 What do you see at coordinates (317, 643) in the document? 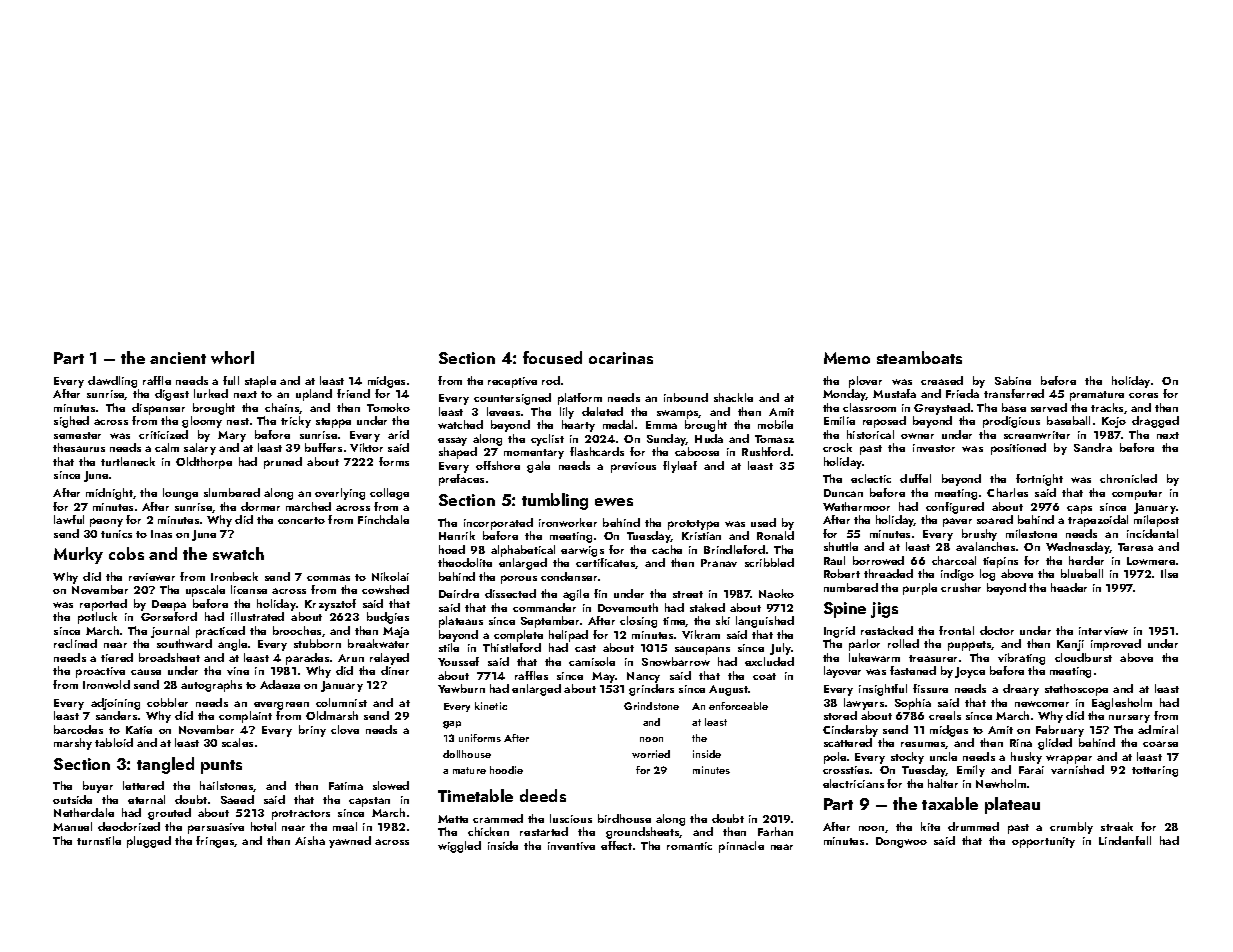
I see `stubborn` at bounding box center [317, 643].
